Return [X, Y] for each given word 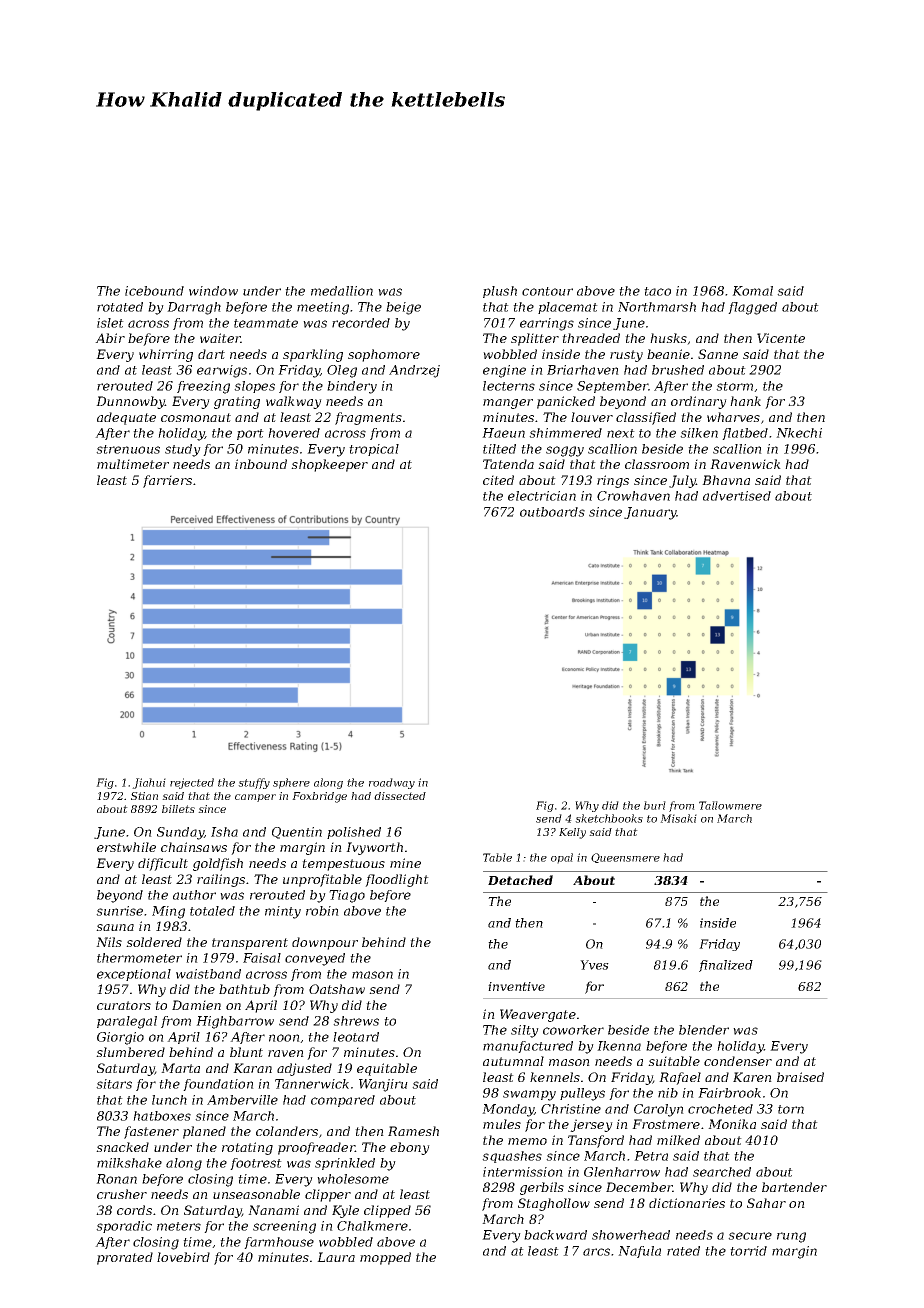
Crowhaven [633, 496]
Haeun [503, 433]
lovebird [183, 1257]
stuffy [254, 783]
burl [655, 805]
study [183, 450]
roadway [392, 783]
